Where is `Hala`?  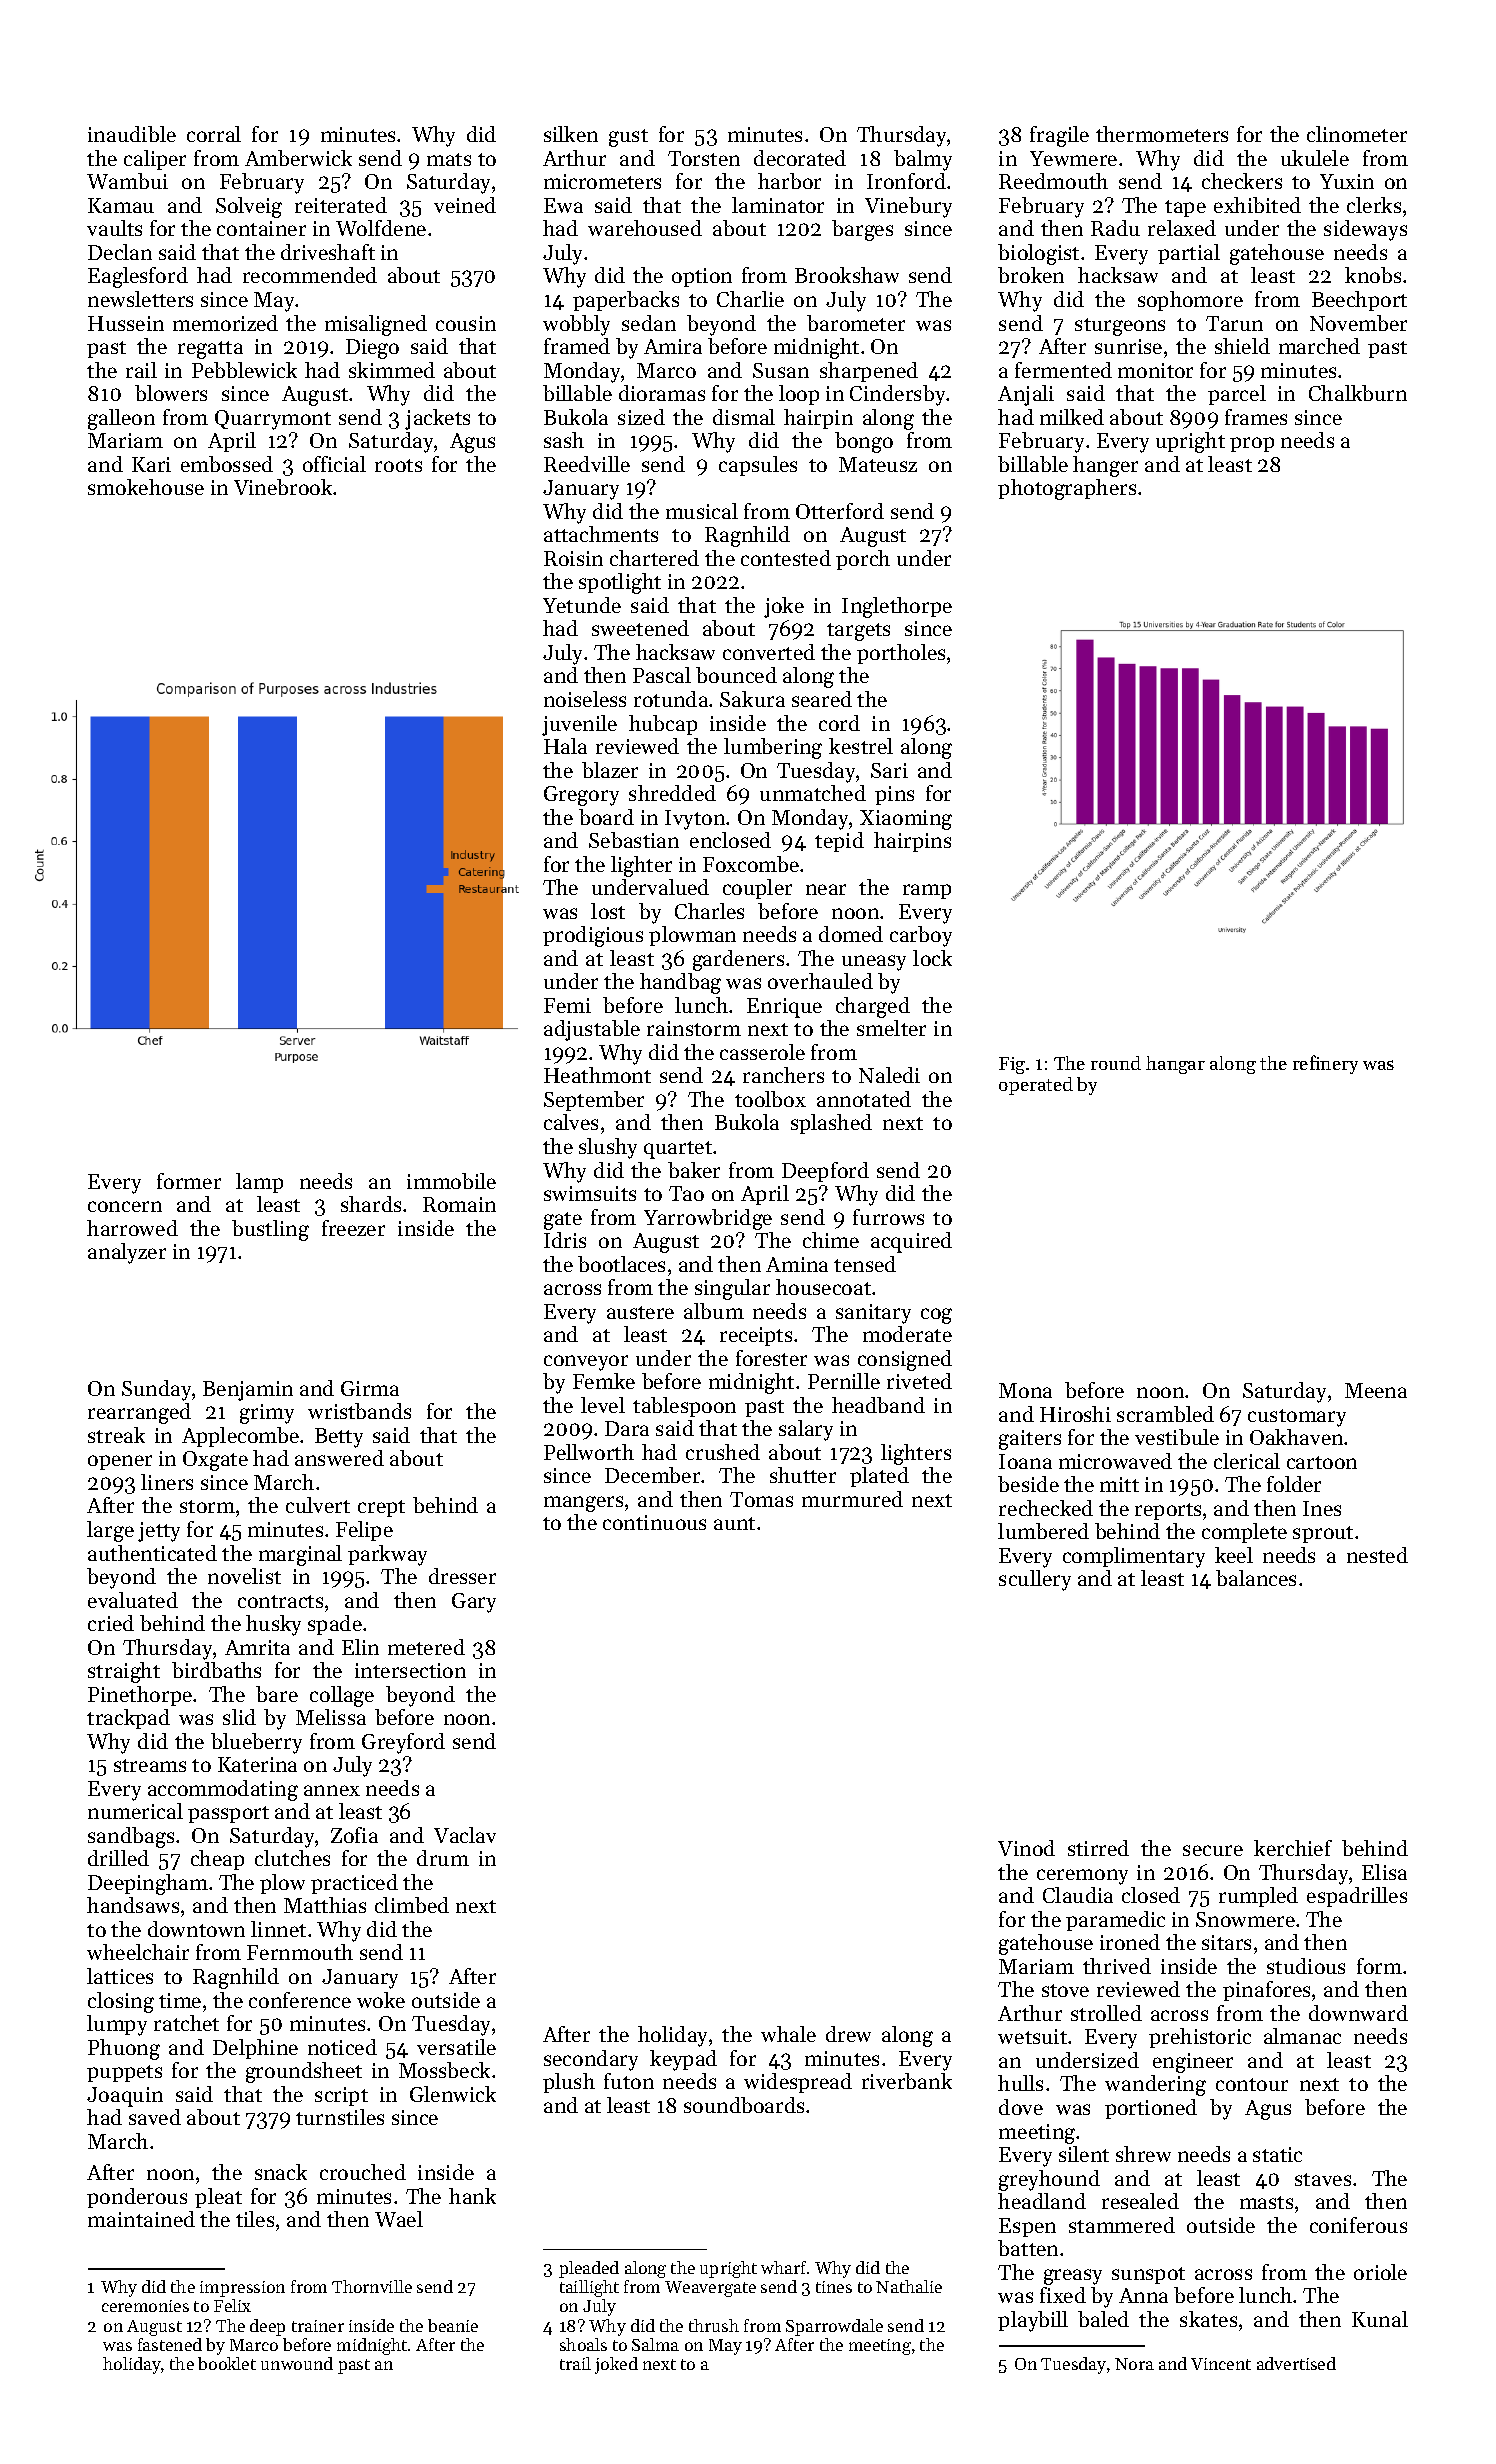 Hala is located at coordinates (565, 746).
